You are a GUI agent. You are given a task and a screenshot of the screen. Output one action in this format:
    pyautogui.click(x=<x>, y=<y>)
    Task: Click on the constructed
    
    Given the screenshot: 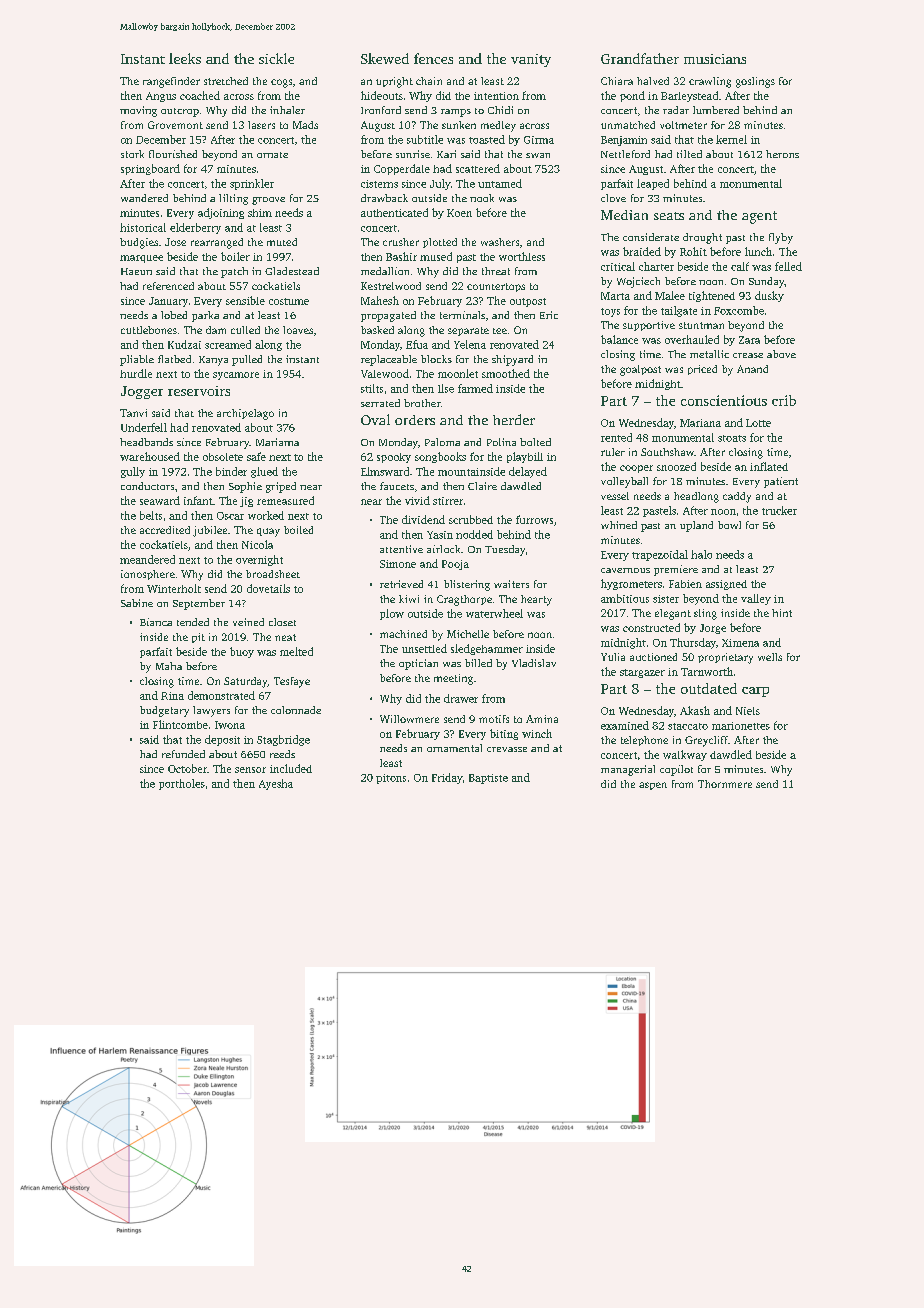 What is the action you would take?
    pyautogui.click(x=651, y=627)
